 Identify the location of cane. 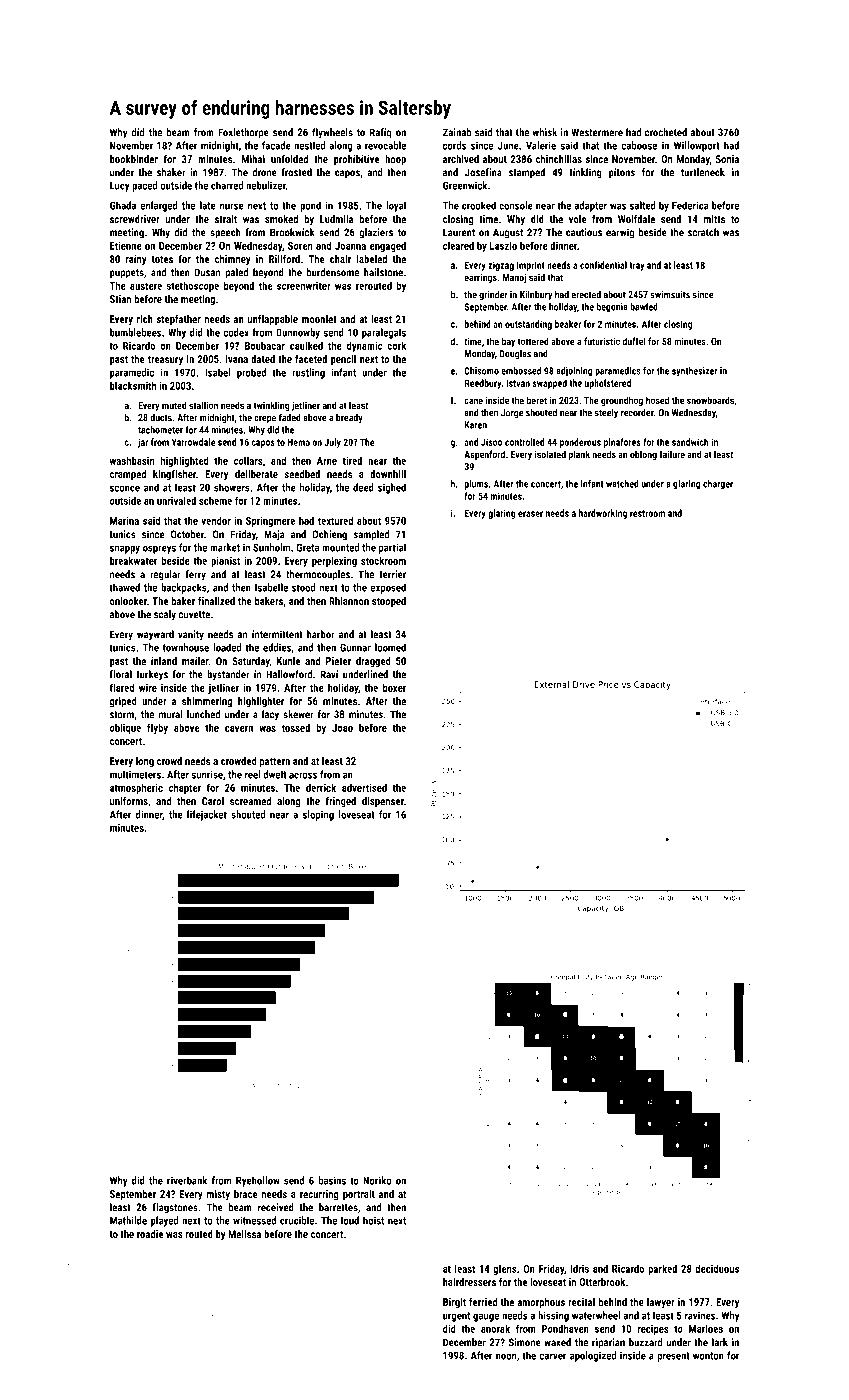
(473, 401).
